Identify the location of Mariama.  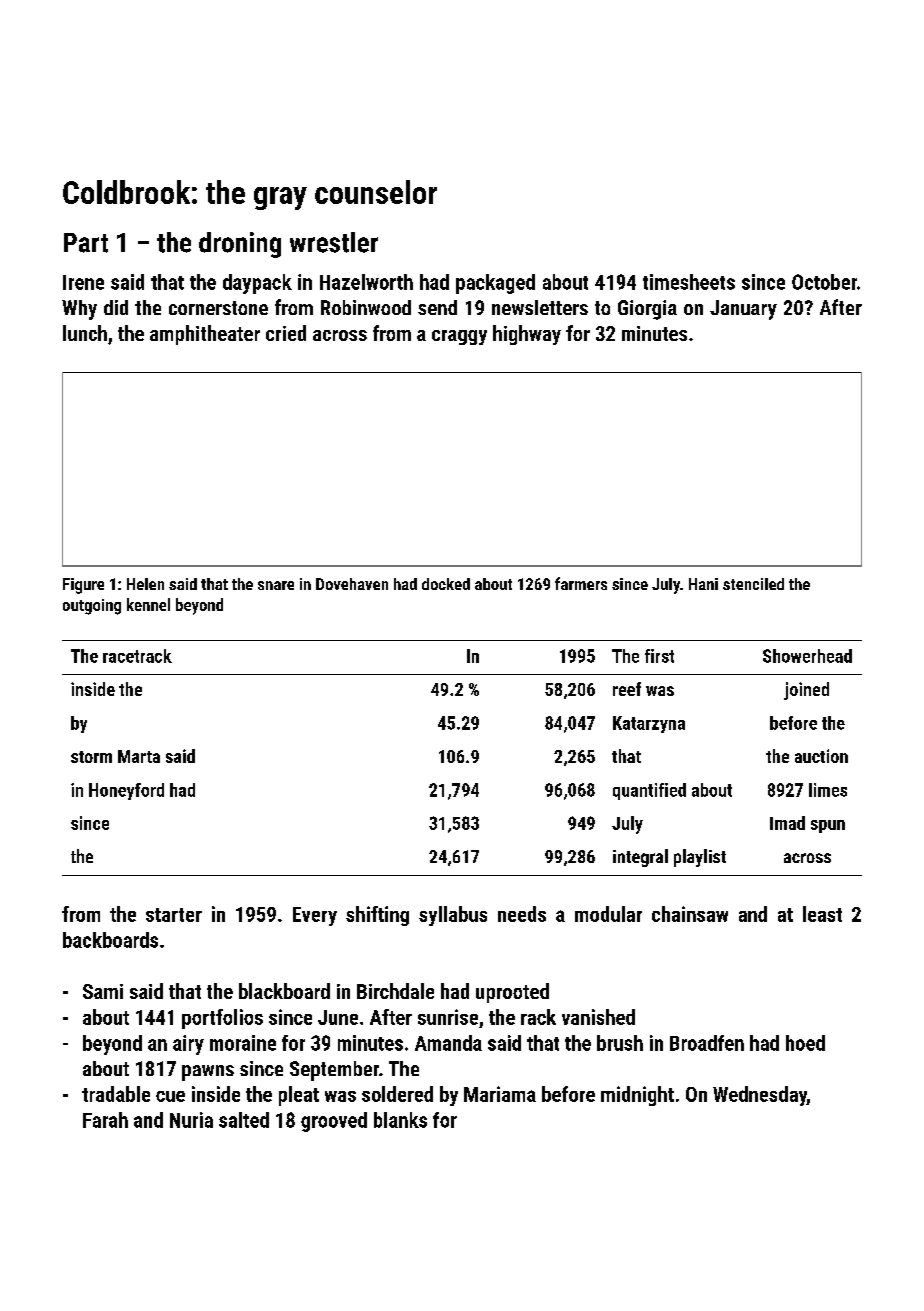
(500, 1094).
